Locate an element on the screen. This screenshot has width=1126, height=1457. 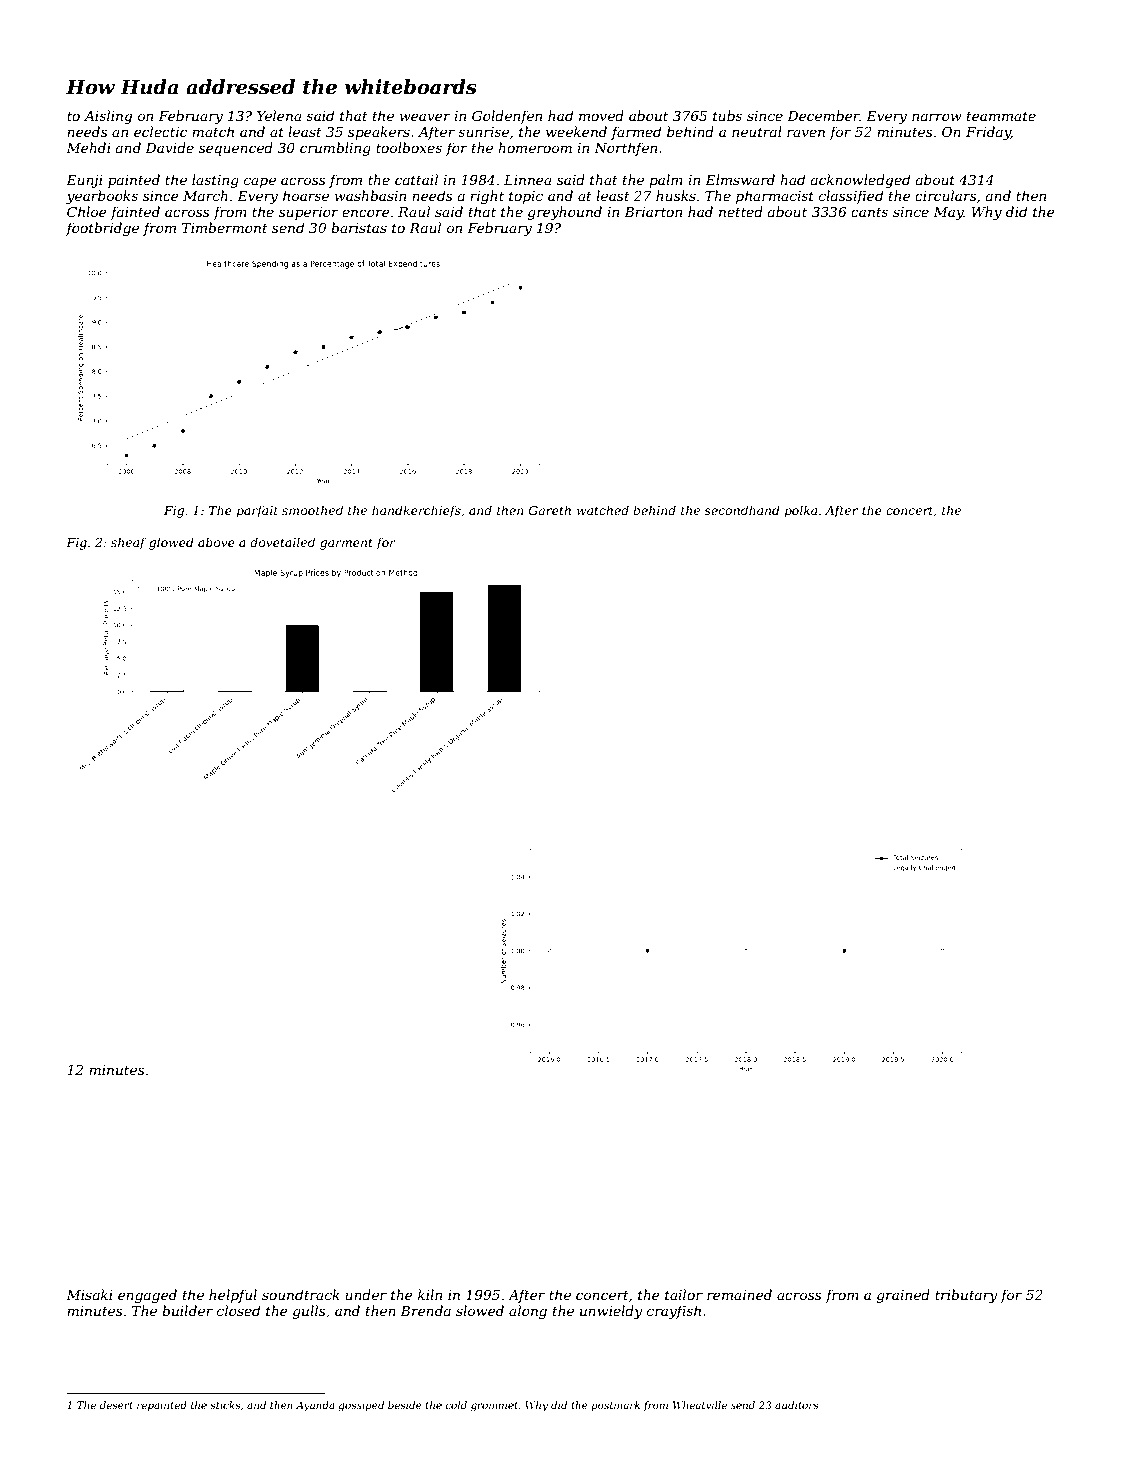
Wheatville is located at coordinates (700, 1405).
